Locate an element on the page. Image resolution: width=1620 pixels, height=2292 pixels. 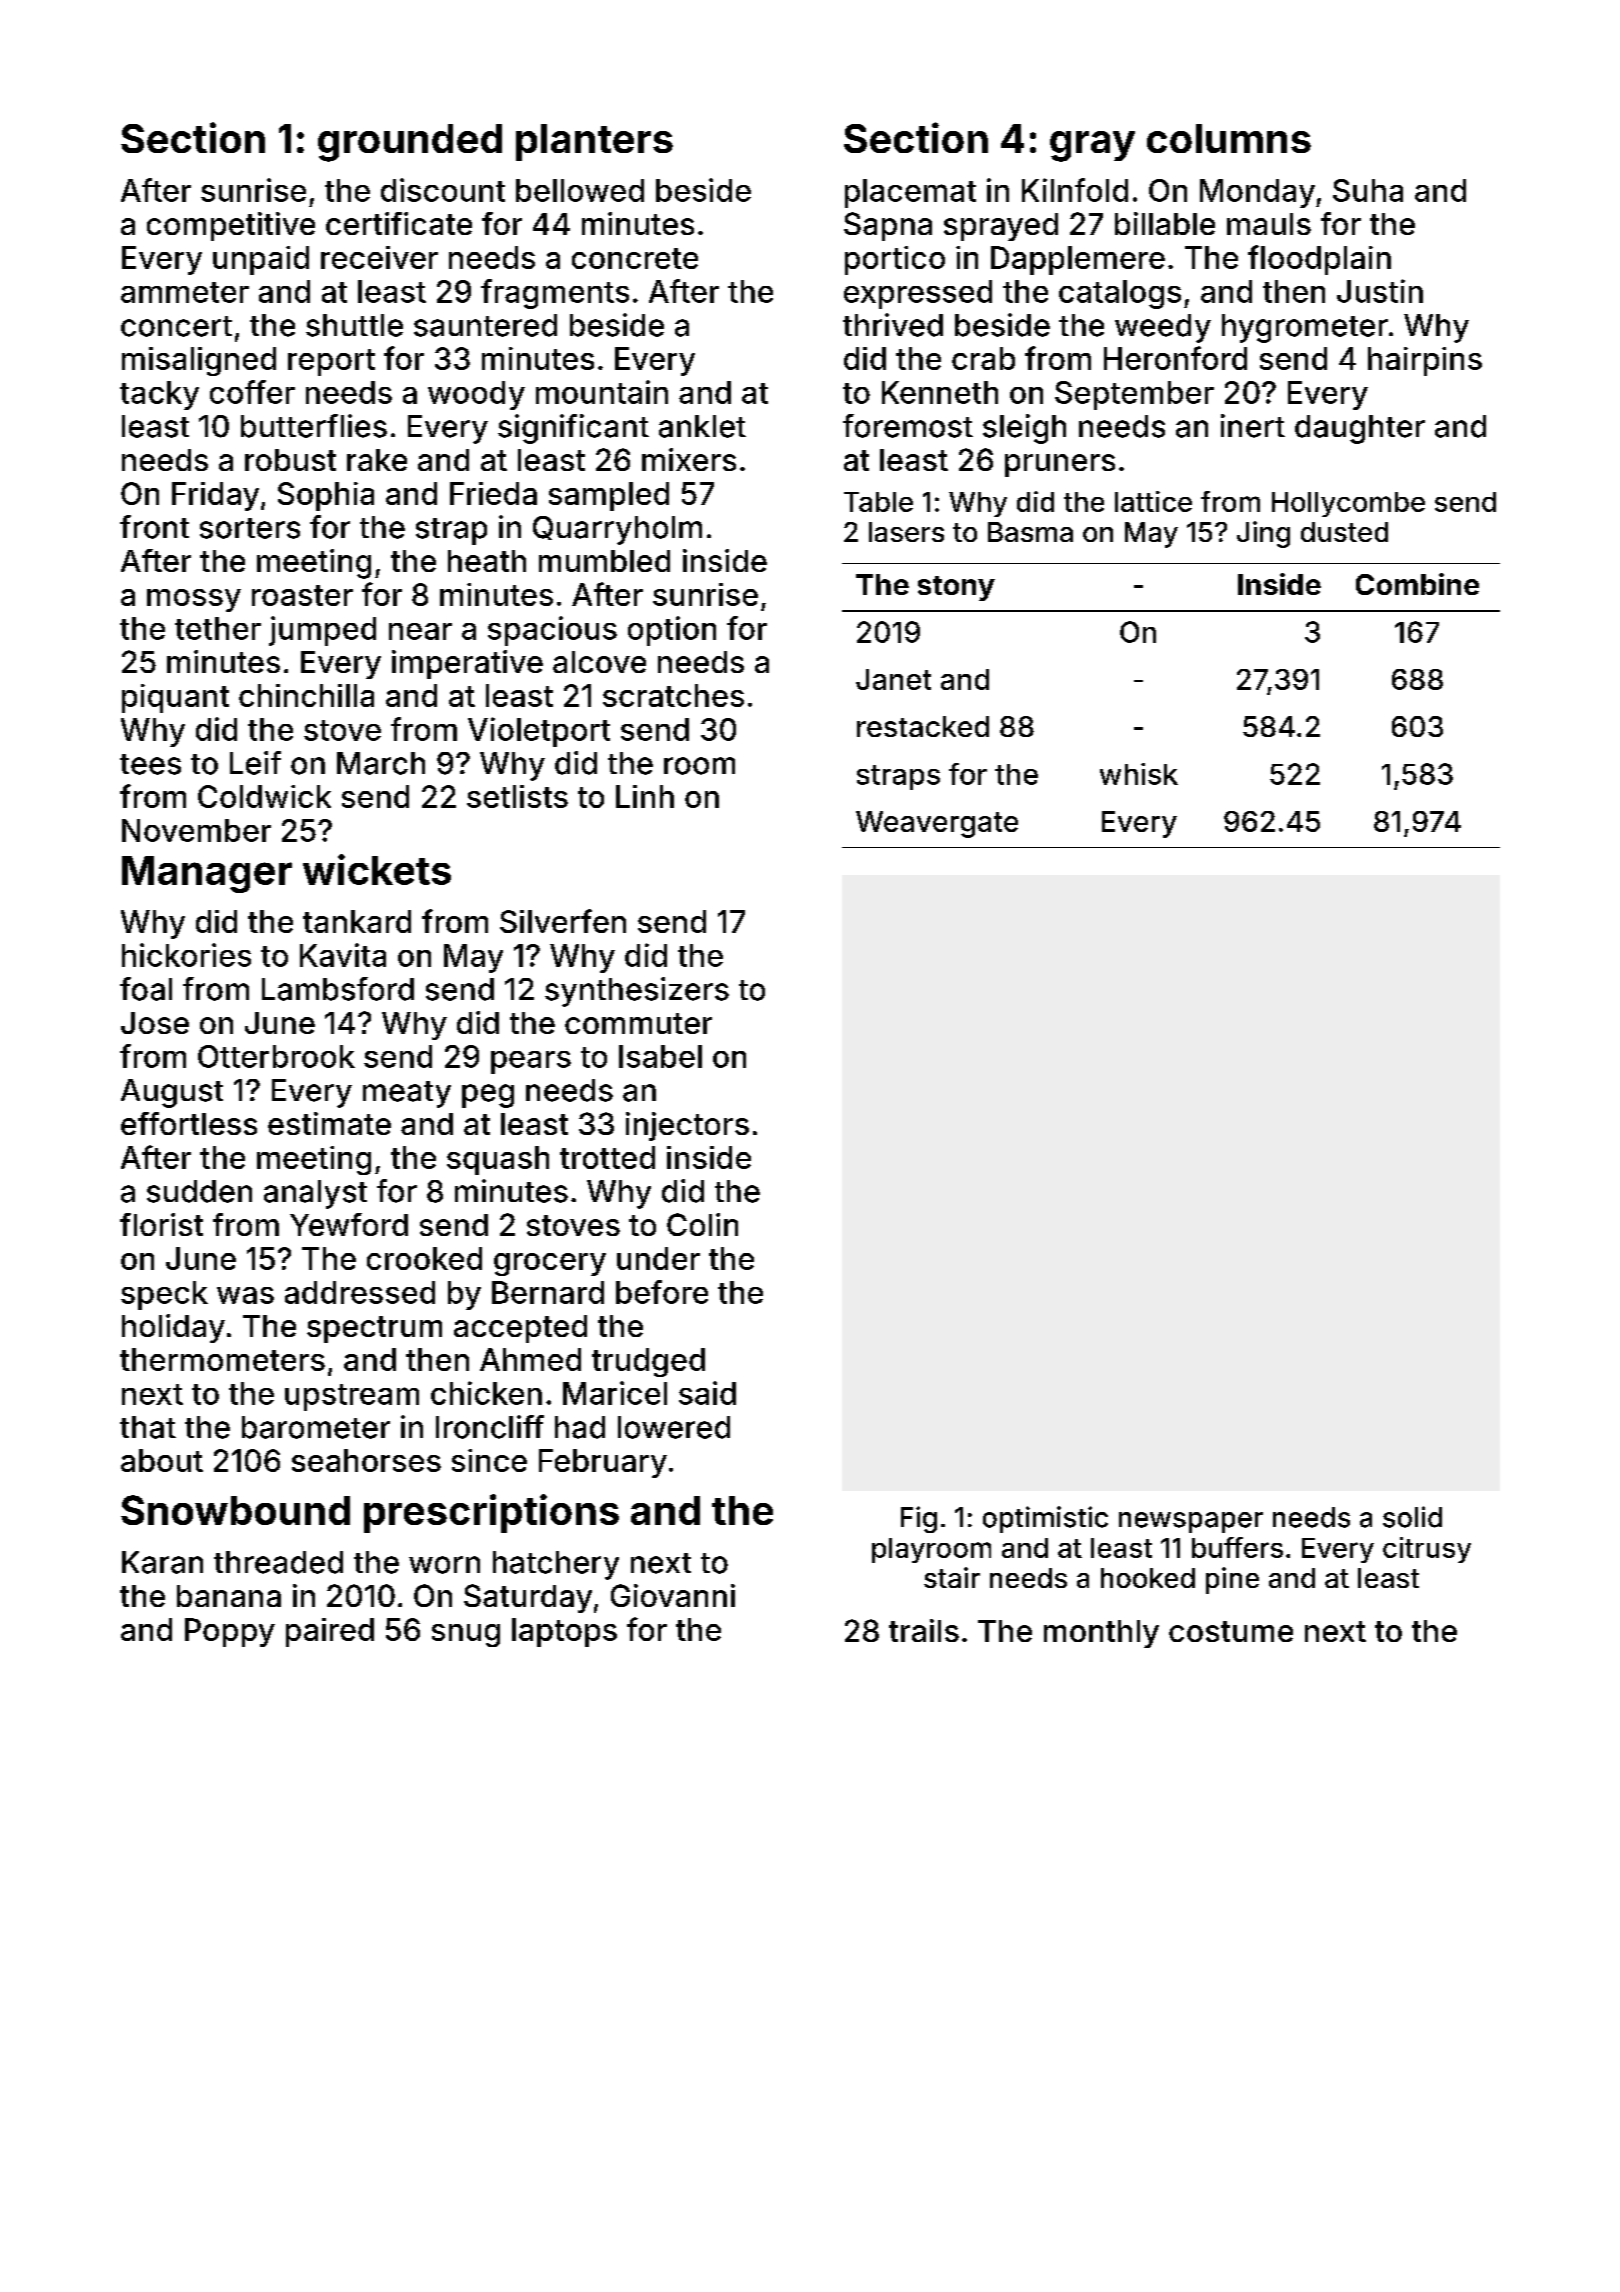
planters is located at coordinates (594, 142).
